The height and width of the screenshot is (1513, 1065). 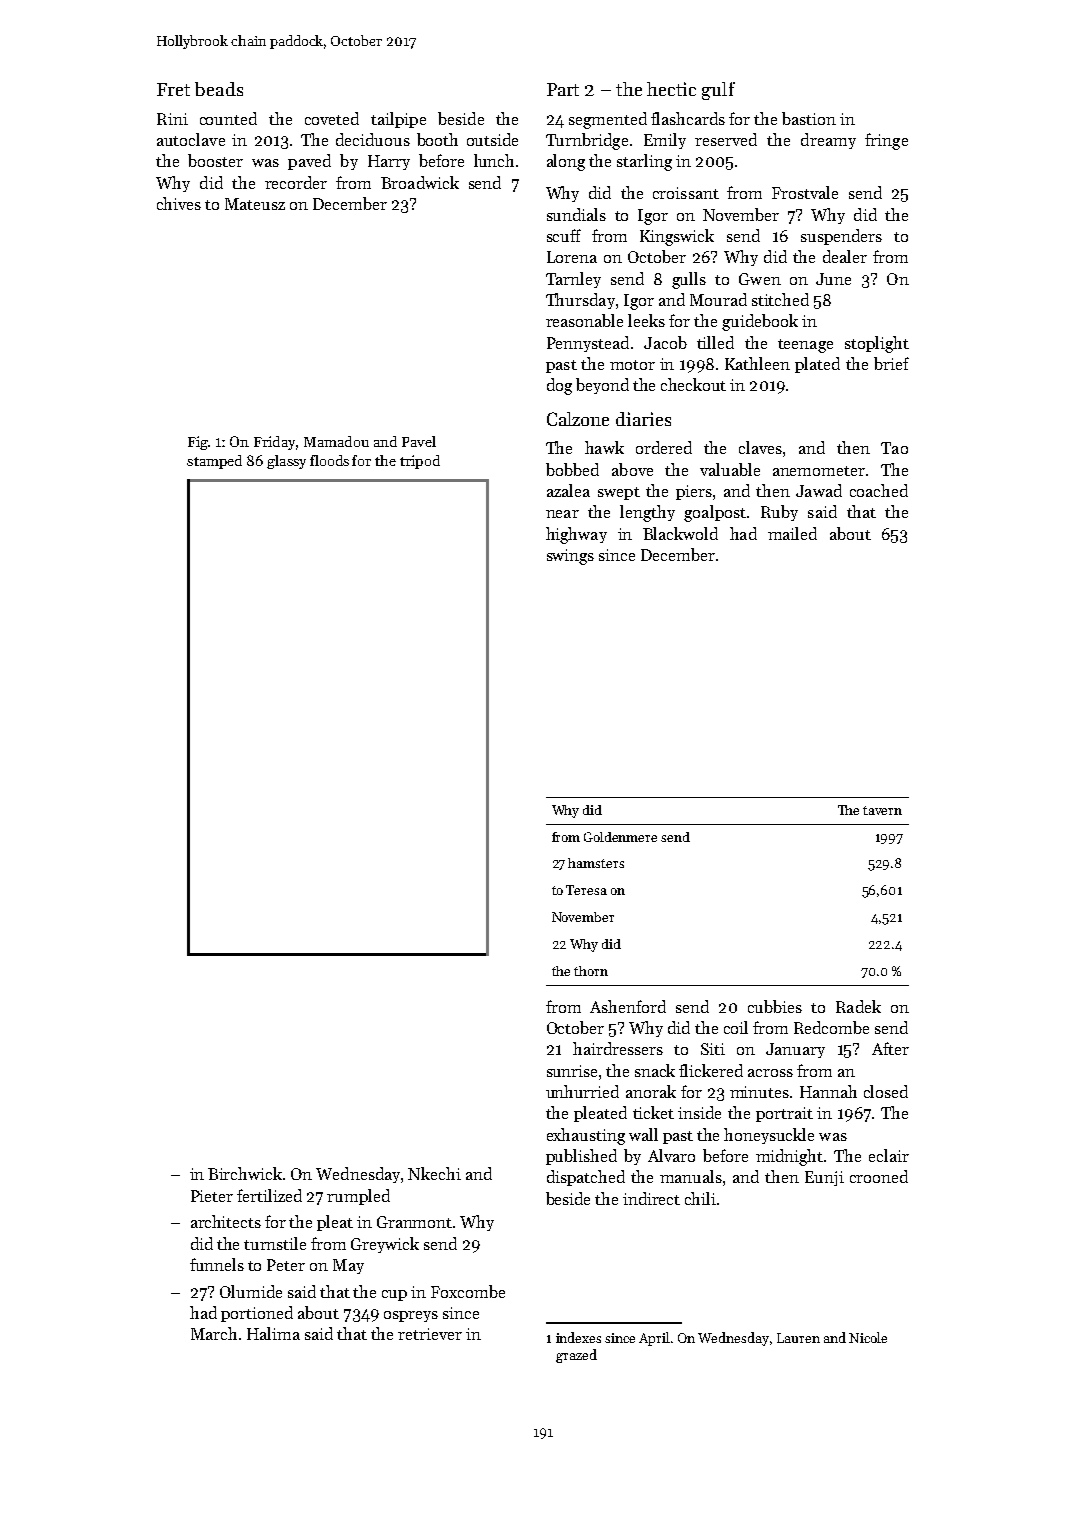 What do you see at coordinates (214, 462) in the screenshot?
I see `stamped` at bounding box center [214, 462].
